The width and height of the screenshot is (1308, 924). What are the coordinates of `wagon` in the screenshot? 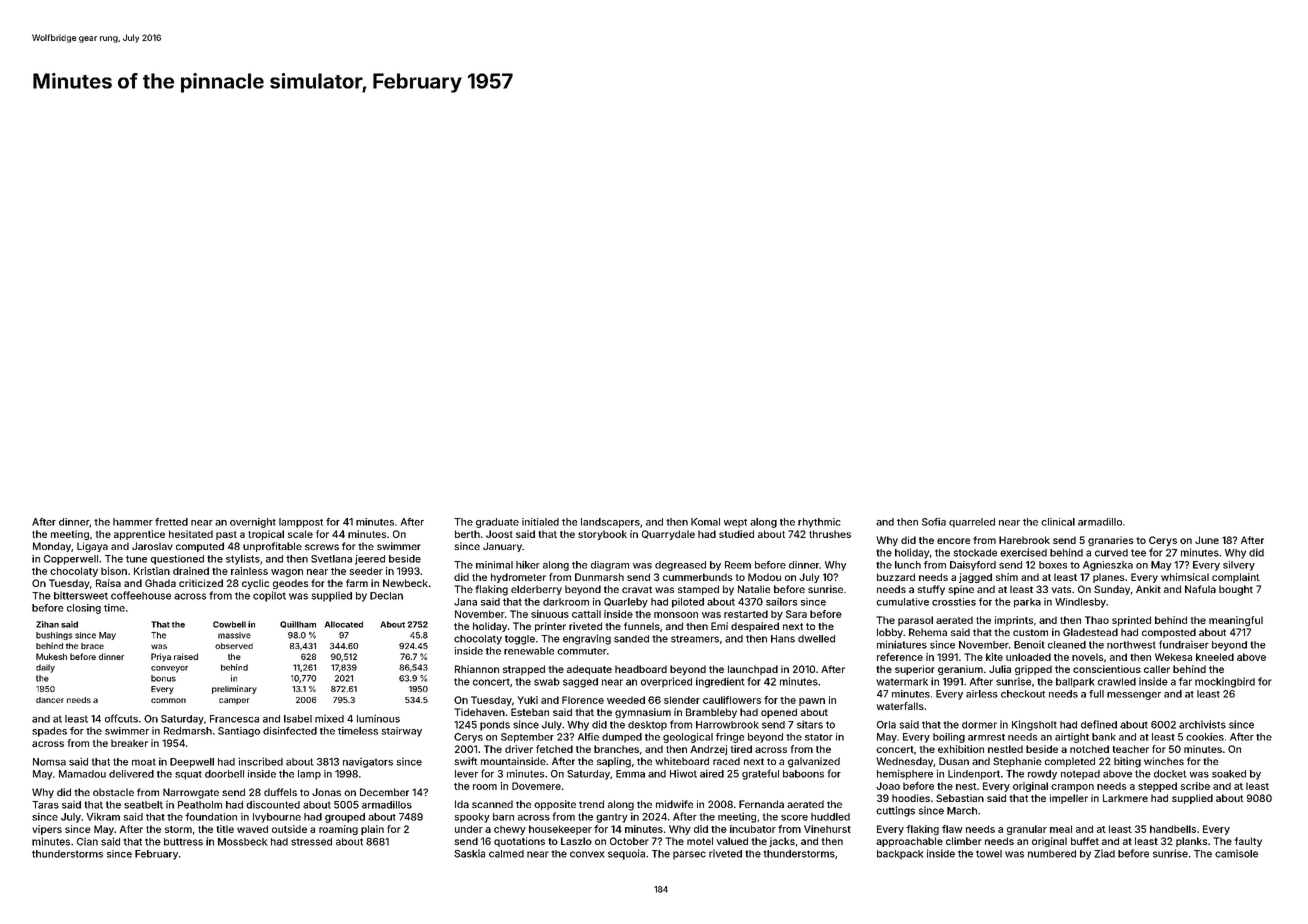 It's located at (287, 573).
